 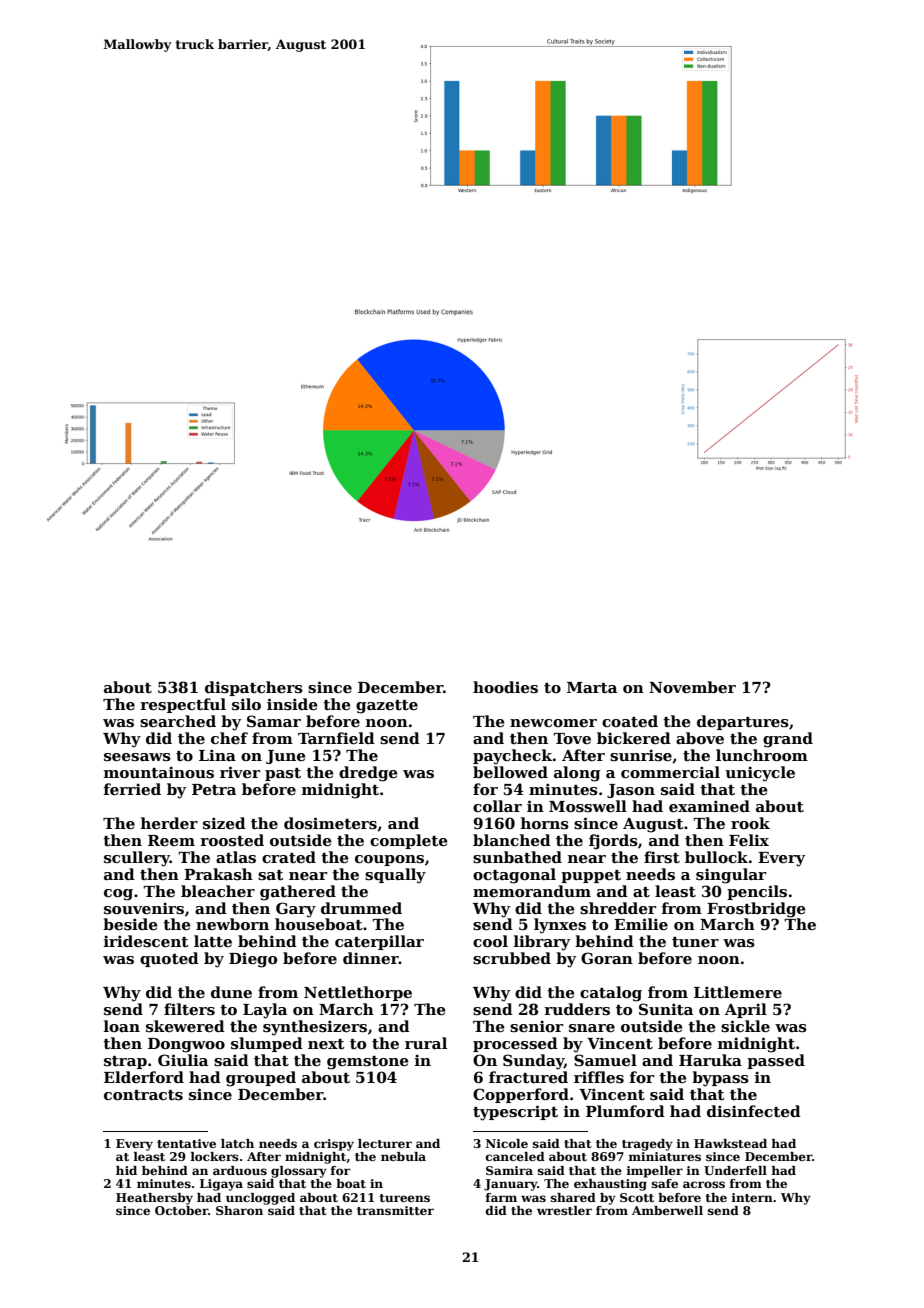 What do you see at coordinates (743, 722) in the screenshot?
I see `departures` at bounding box center [743, 722].
